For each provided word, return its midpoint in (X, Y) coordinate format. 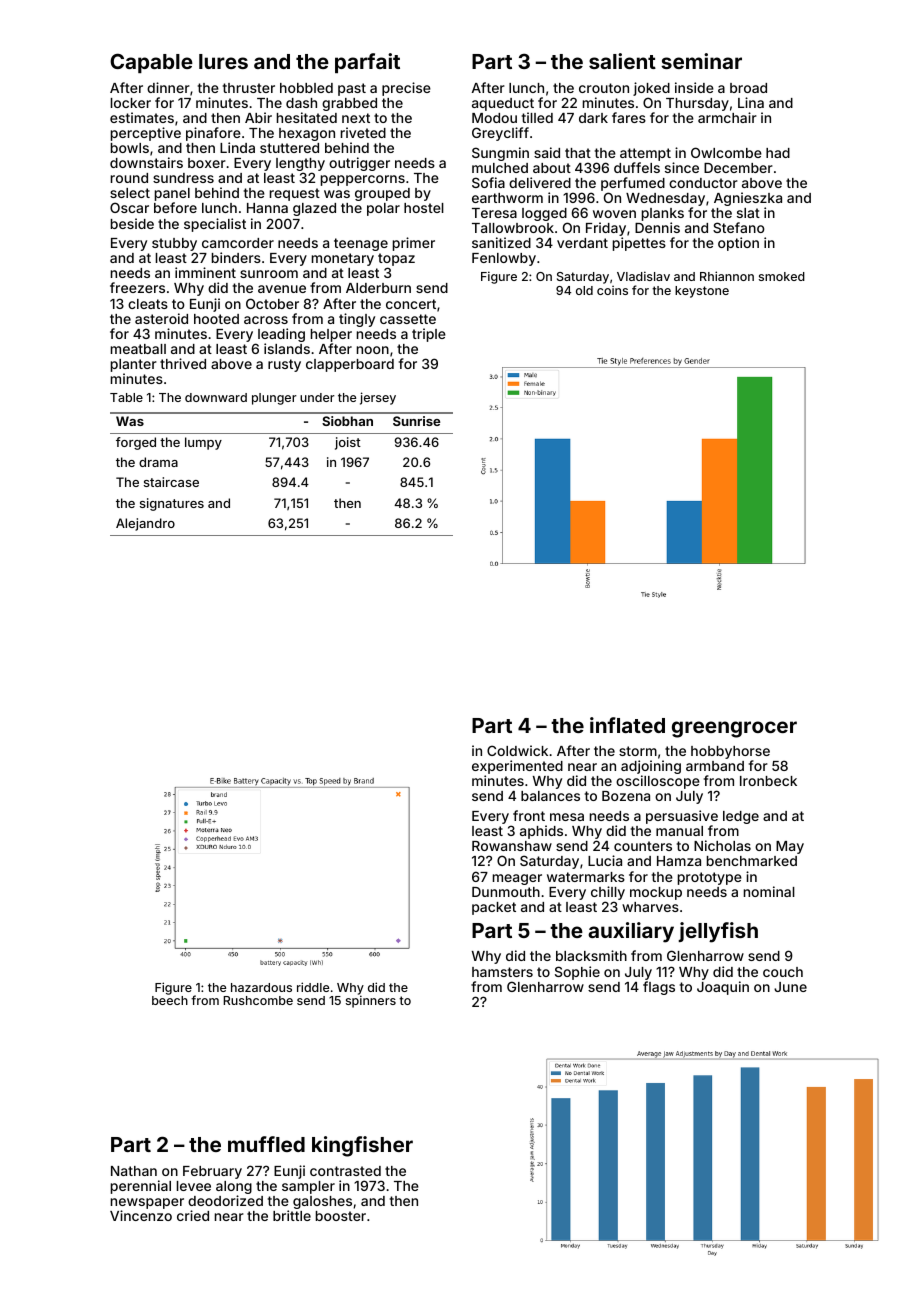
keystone (702, 292)
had (778, 153)
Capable (151, 63)
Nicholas (722, 845)
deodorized (225, 1200)
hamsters (502, 972)
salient (622, 61)
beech (170, 1000)
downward (216, 397)
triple (429, 335)
